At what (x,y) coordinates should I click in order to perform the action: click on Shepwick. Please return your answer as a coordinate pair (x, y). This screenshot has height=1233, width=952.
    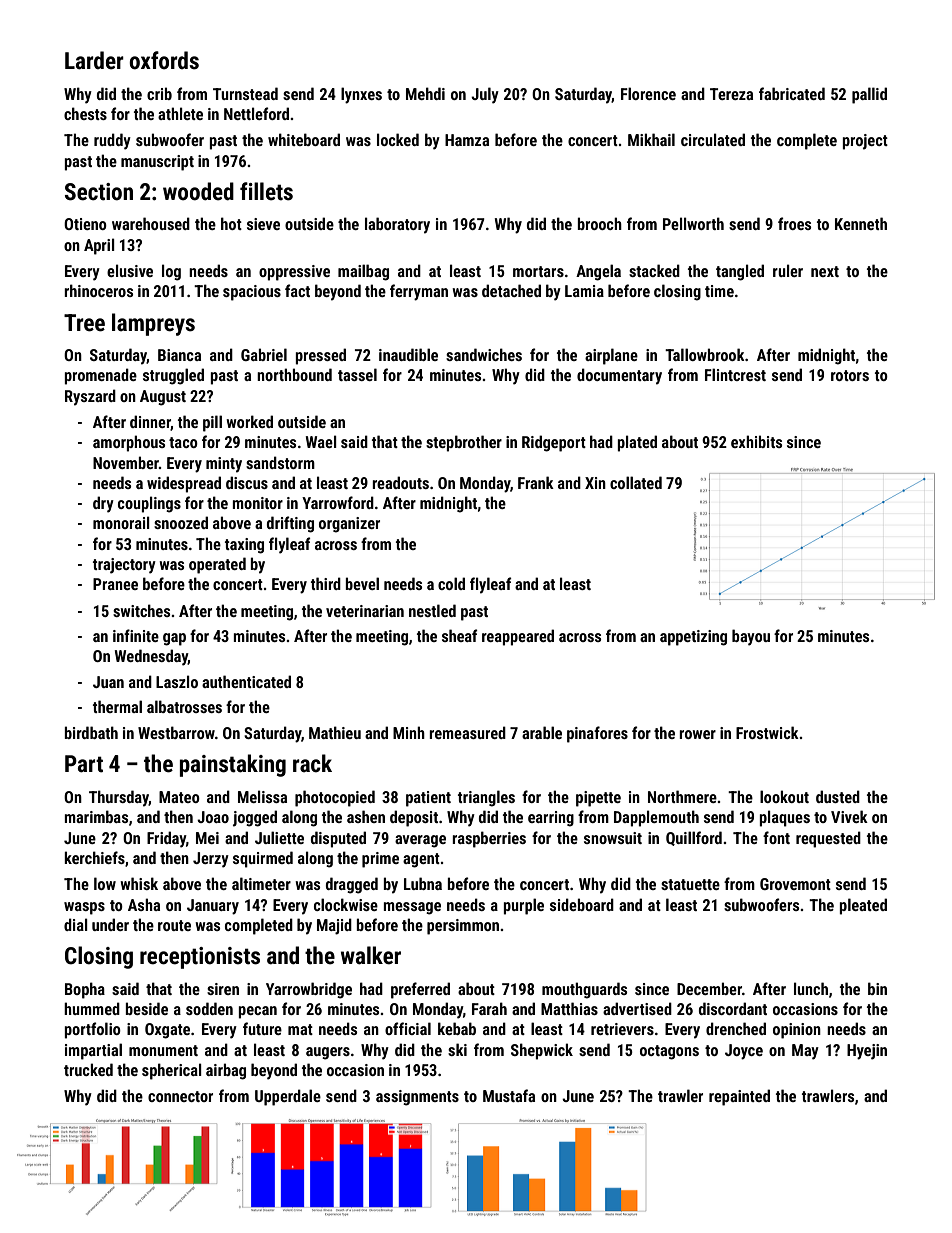
    Looking at the image, I should click on (542, 1051).
